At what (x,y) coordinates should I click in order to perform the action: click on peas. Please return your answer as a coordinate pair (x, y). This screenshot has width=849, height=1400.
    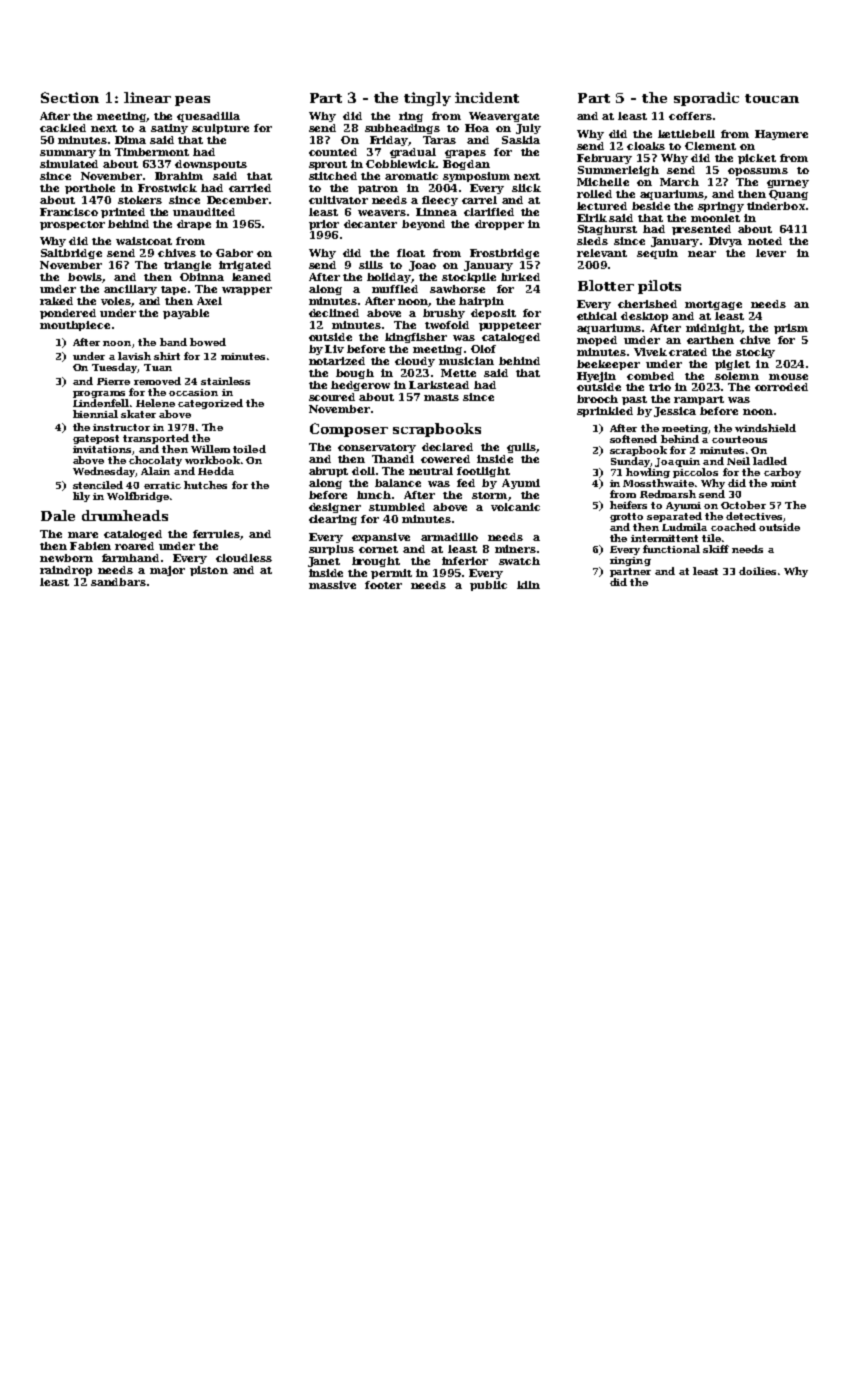
    Looking at the image, I should click on (192, 101).
